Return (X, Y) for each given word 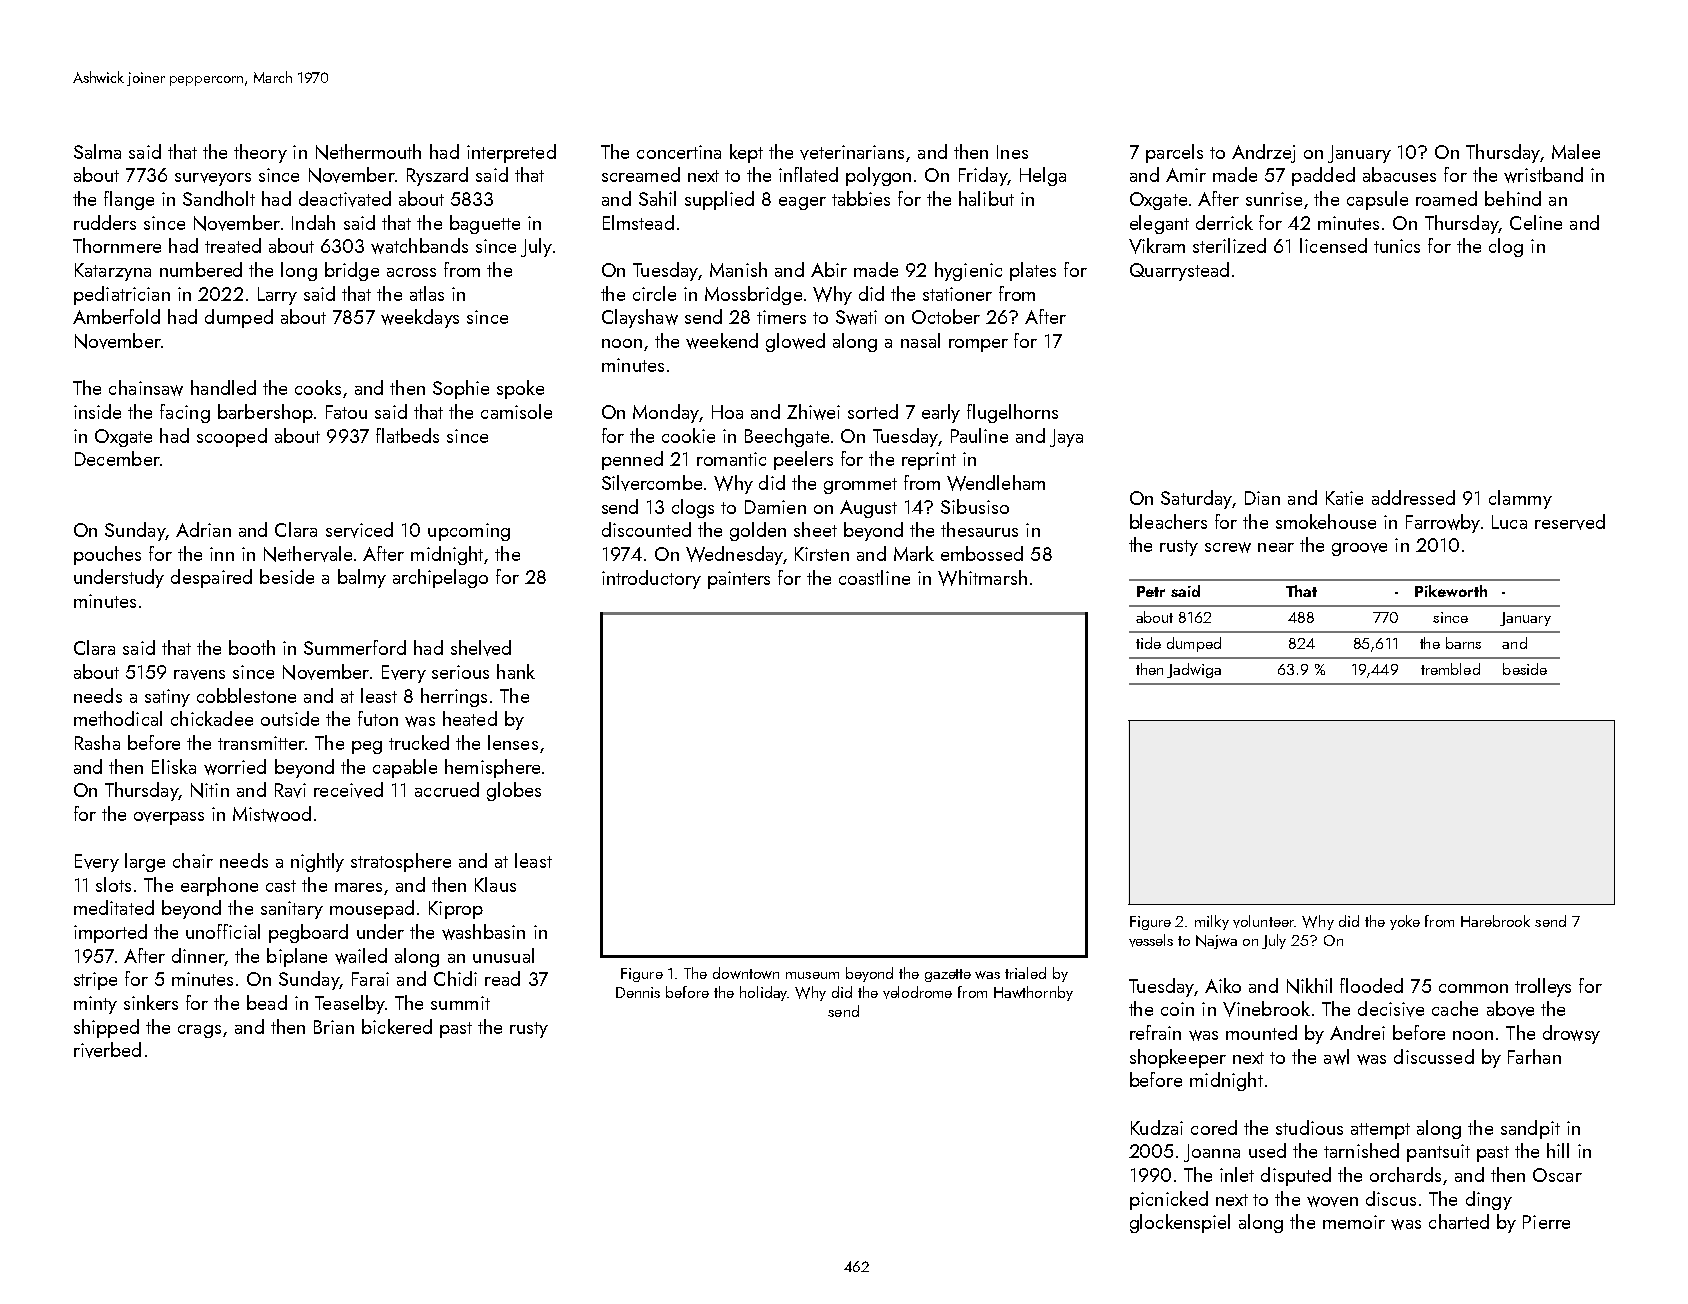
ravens (199, 675)
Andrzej (1263, 153)
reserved (1570, 522)
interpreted (511, 153)
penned (632, 460)
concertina (679, 152)
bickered (397, 1026)
